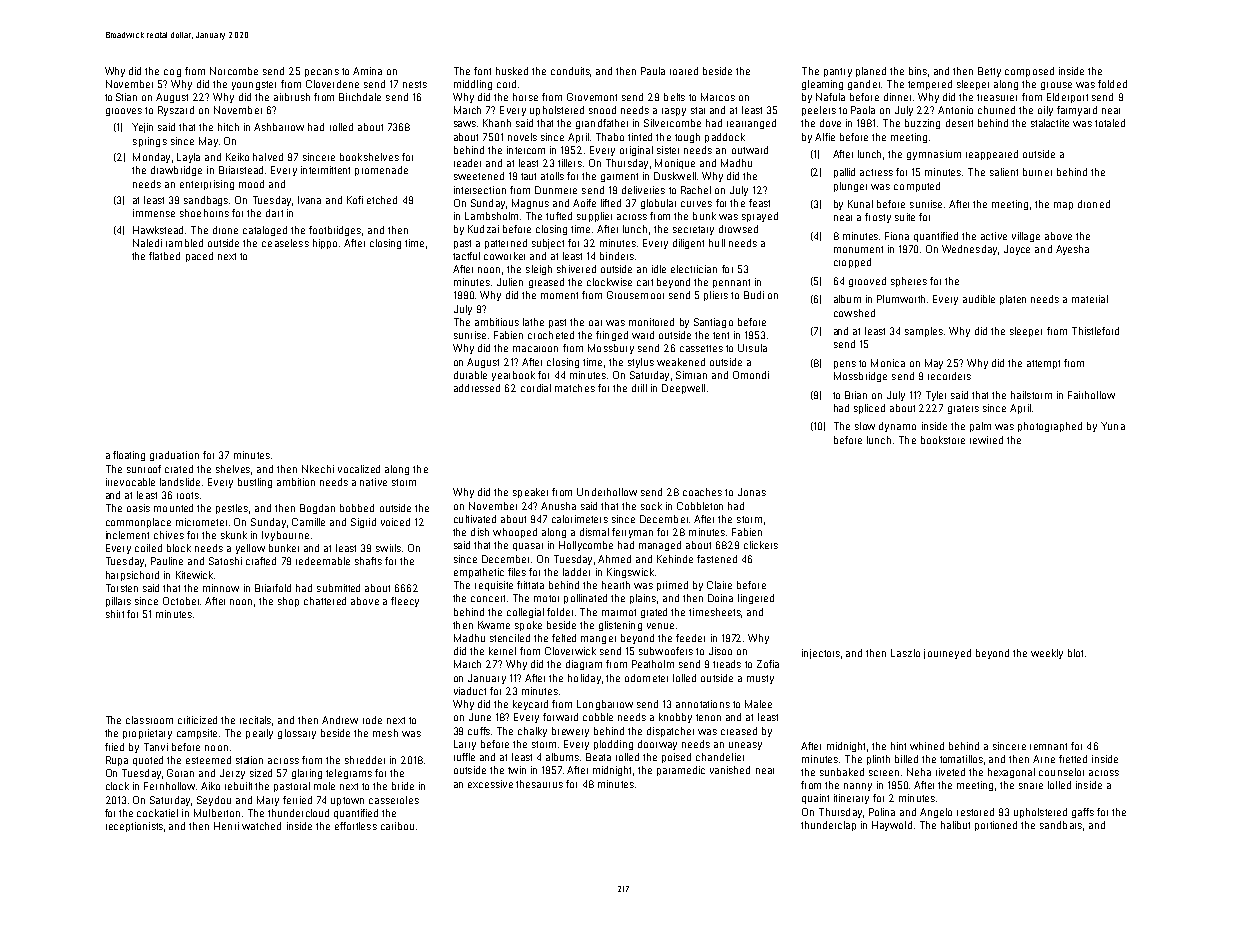 The height and width of the document is (952, 1233). What do you see at coordinates (134, 827) in the document?
I see `receptionists` at bounding box center [134, 827].
